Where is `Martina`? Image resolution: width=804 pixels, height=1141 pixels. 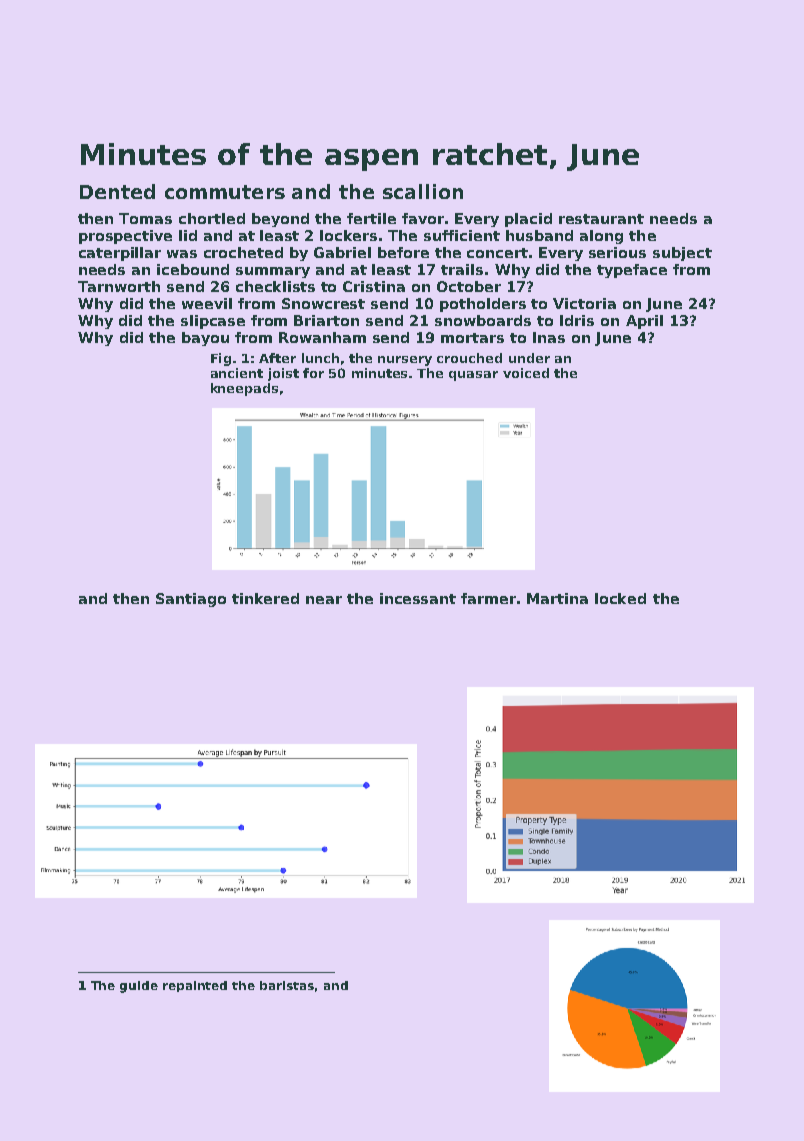 Martina is located at coordinates (557, 598).
